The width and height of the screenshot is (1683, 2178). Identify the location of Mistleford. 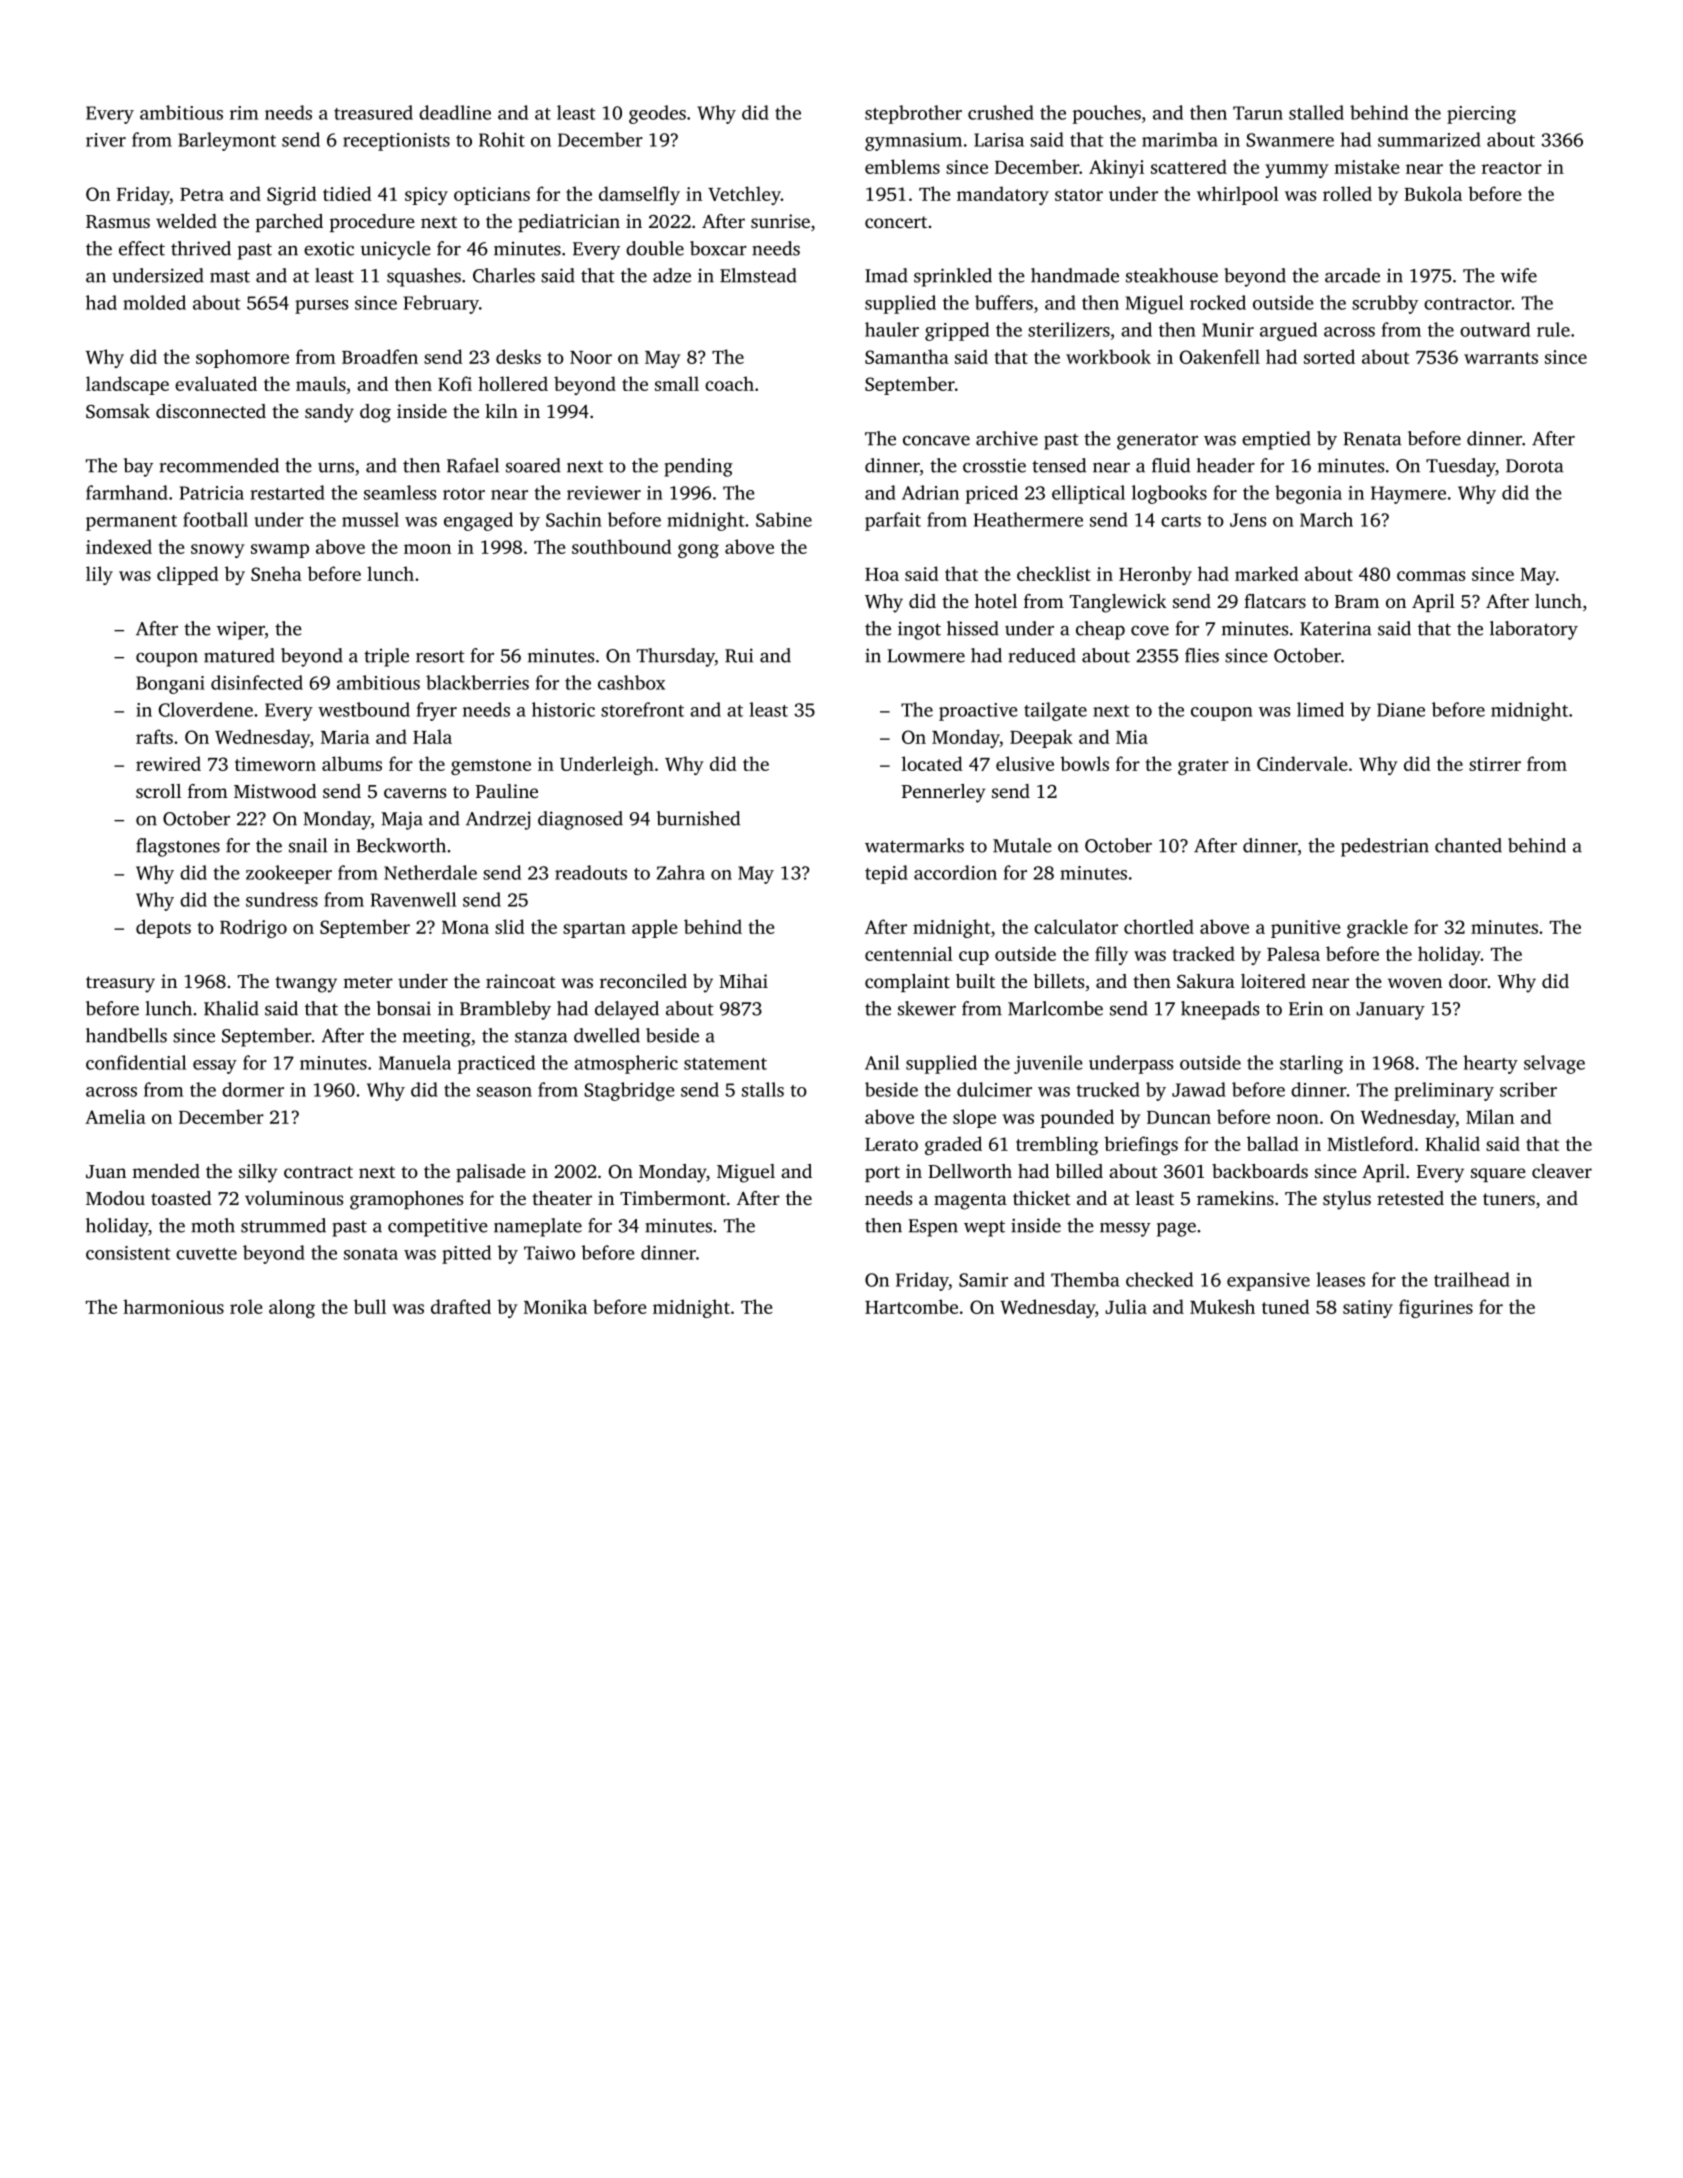
(1370, 1143).
